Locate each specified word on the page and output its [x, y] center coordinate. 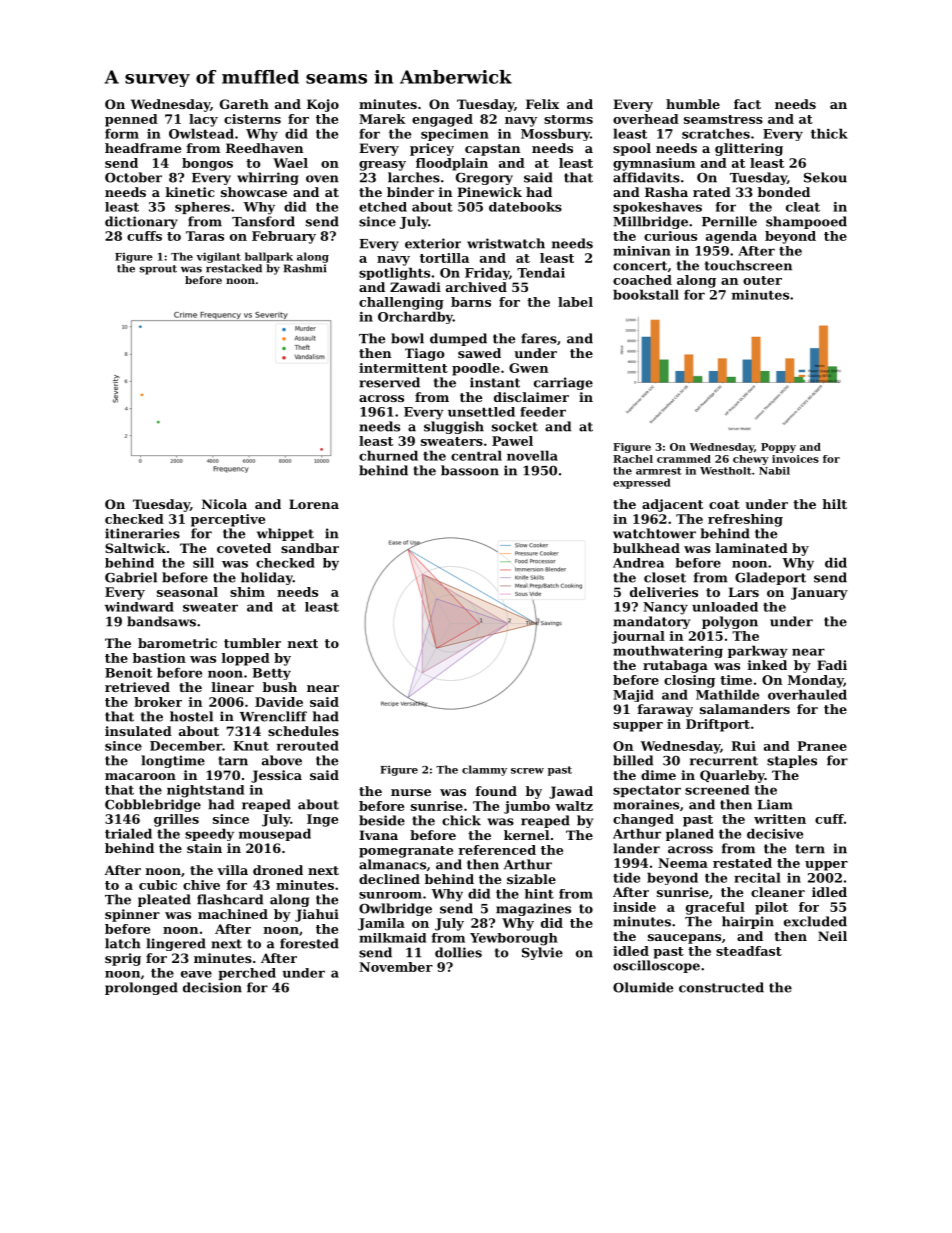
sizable [531, 879]
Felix [542, 104]
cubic [158, 885]
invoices [795, 459]
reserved [389, 382]
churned [388, 455]
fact [747, 104]
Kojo [323, 105]
